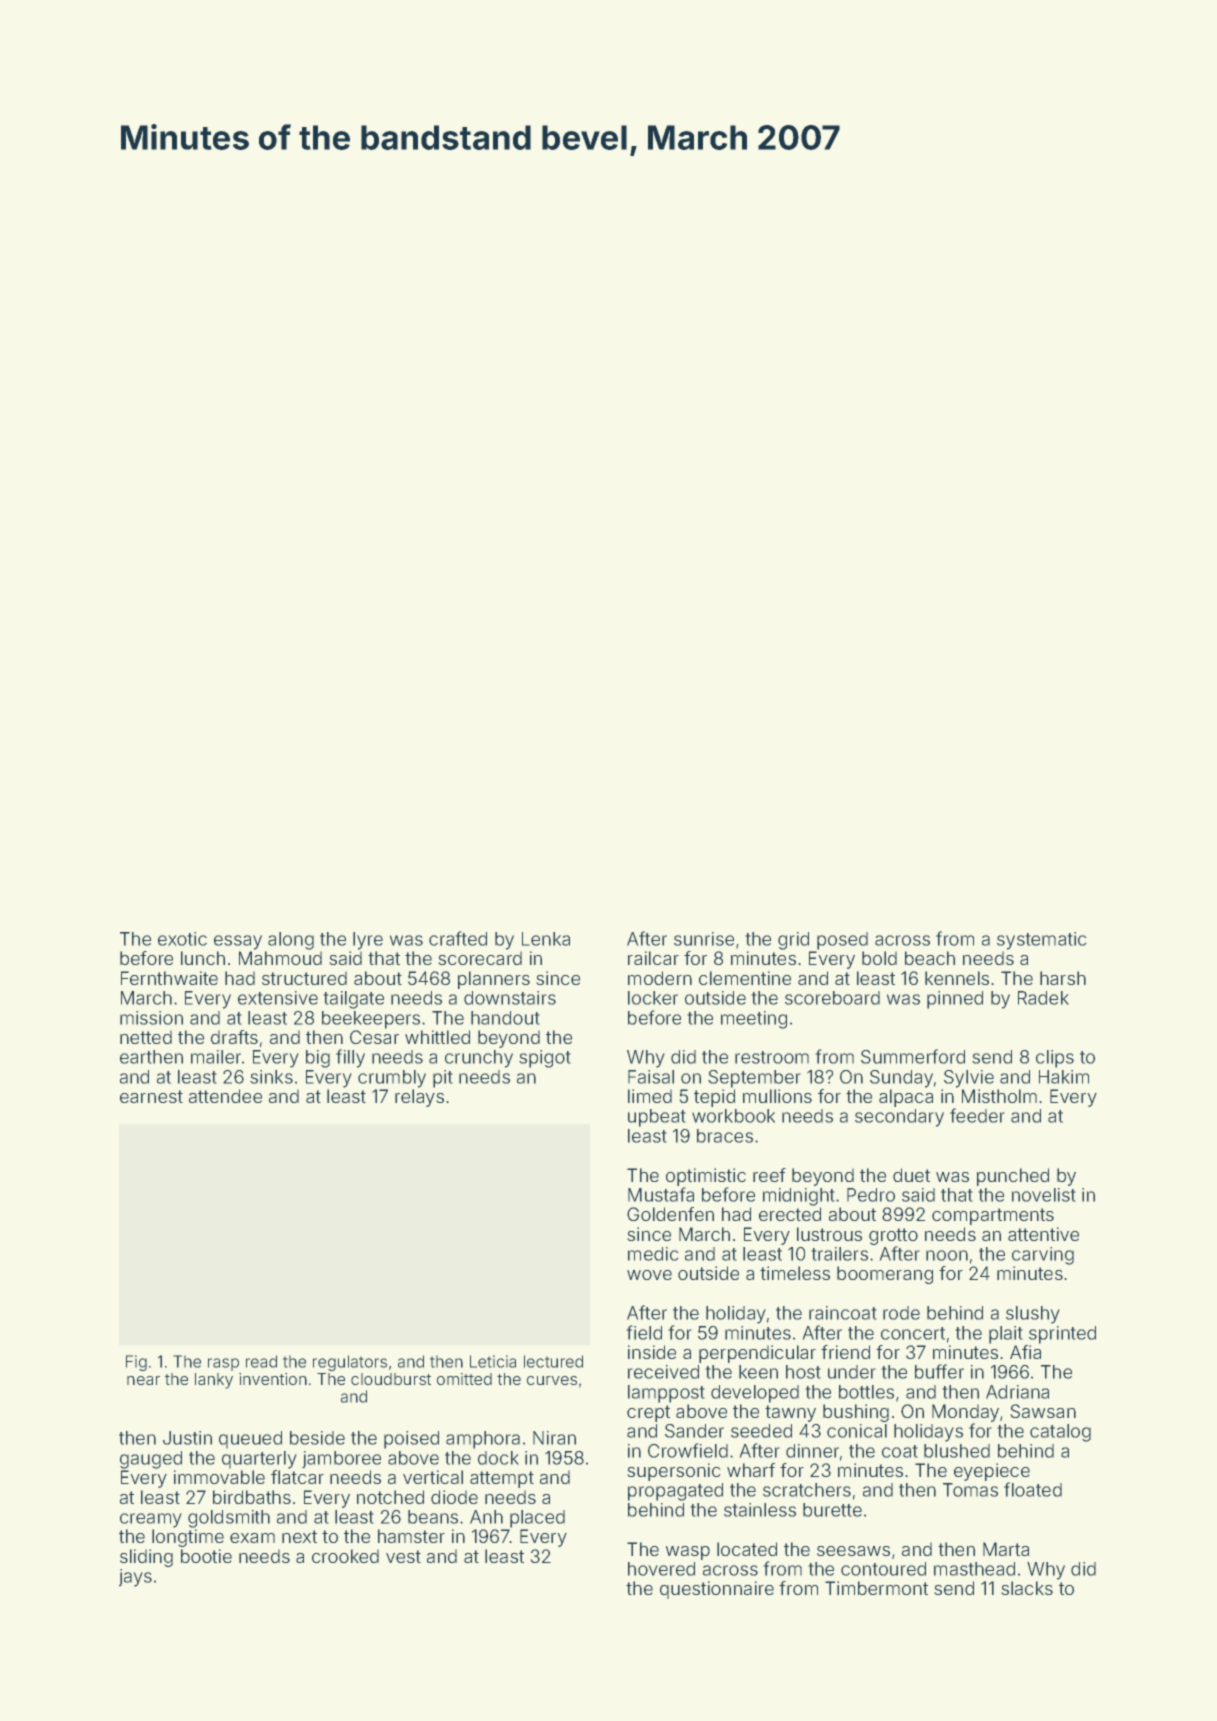 This screenshot has width=1217, height=1721. Describe the element at coordinates (649, 1275) in the screenshot. I see `wove` at that location.
